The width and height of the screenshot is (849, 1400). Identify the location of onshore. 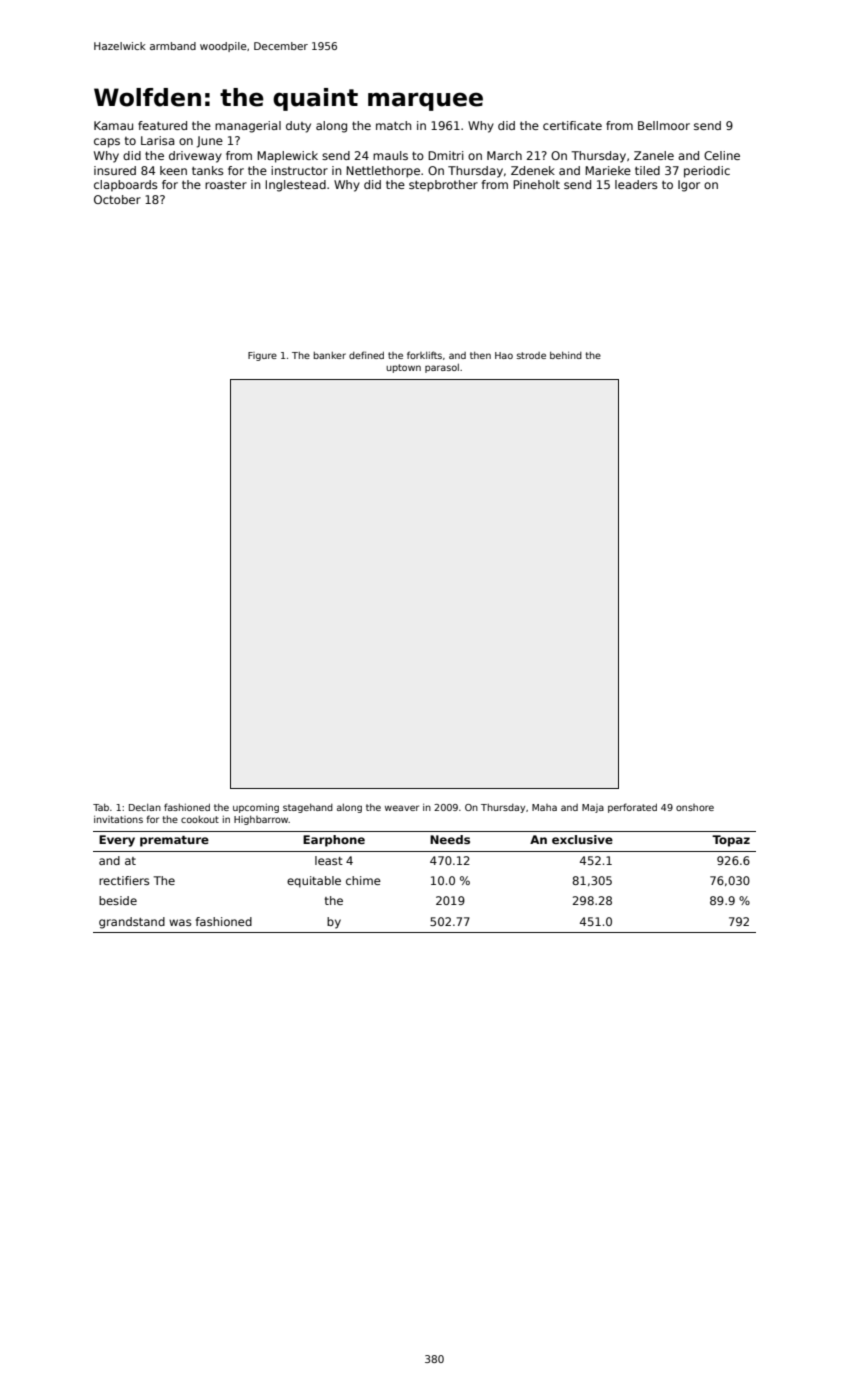
(695, 807).
